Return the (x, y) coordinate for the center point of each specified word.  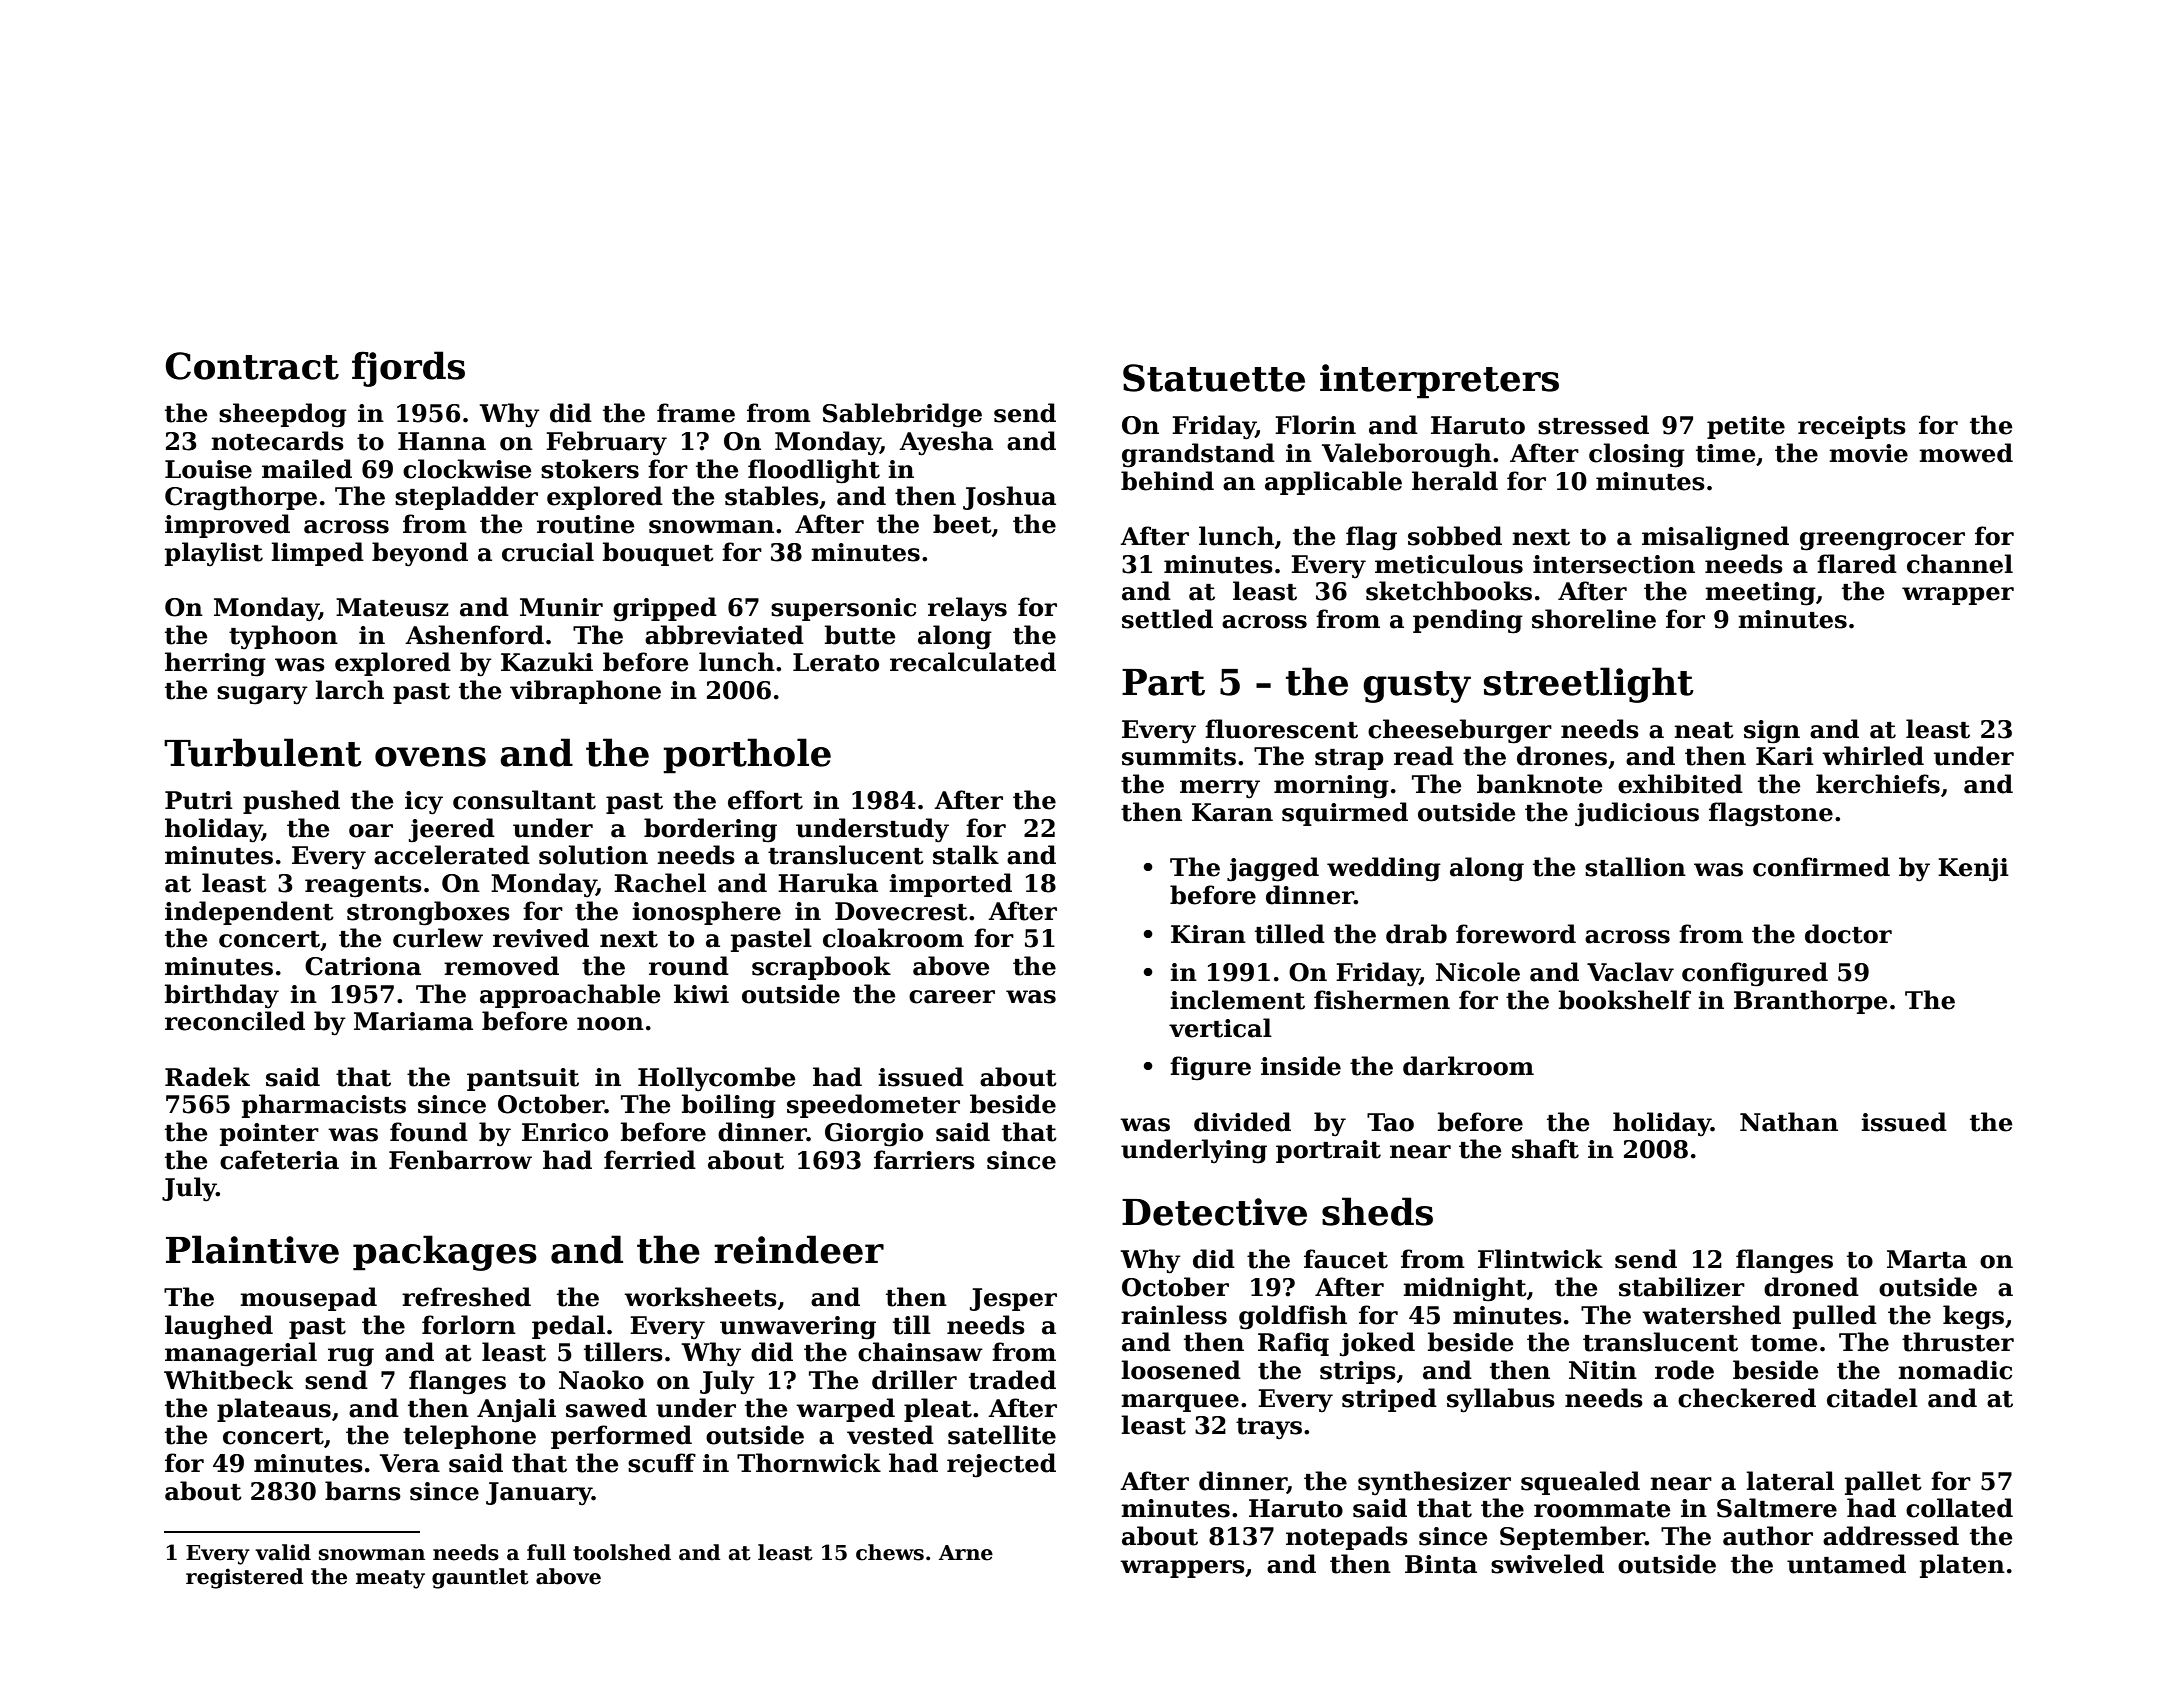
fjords (408, 369)
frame (696, 413)
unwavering (798, 1328)
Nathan (1789, 1122)
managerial (241, 1354)
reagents (363, 887)
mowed (1966, 453)
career (952, 997)
